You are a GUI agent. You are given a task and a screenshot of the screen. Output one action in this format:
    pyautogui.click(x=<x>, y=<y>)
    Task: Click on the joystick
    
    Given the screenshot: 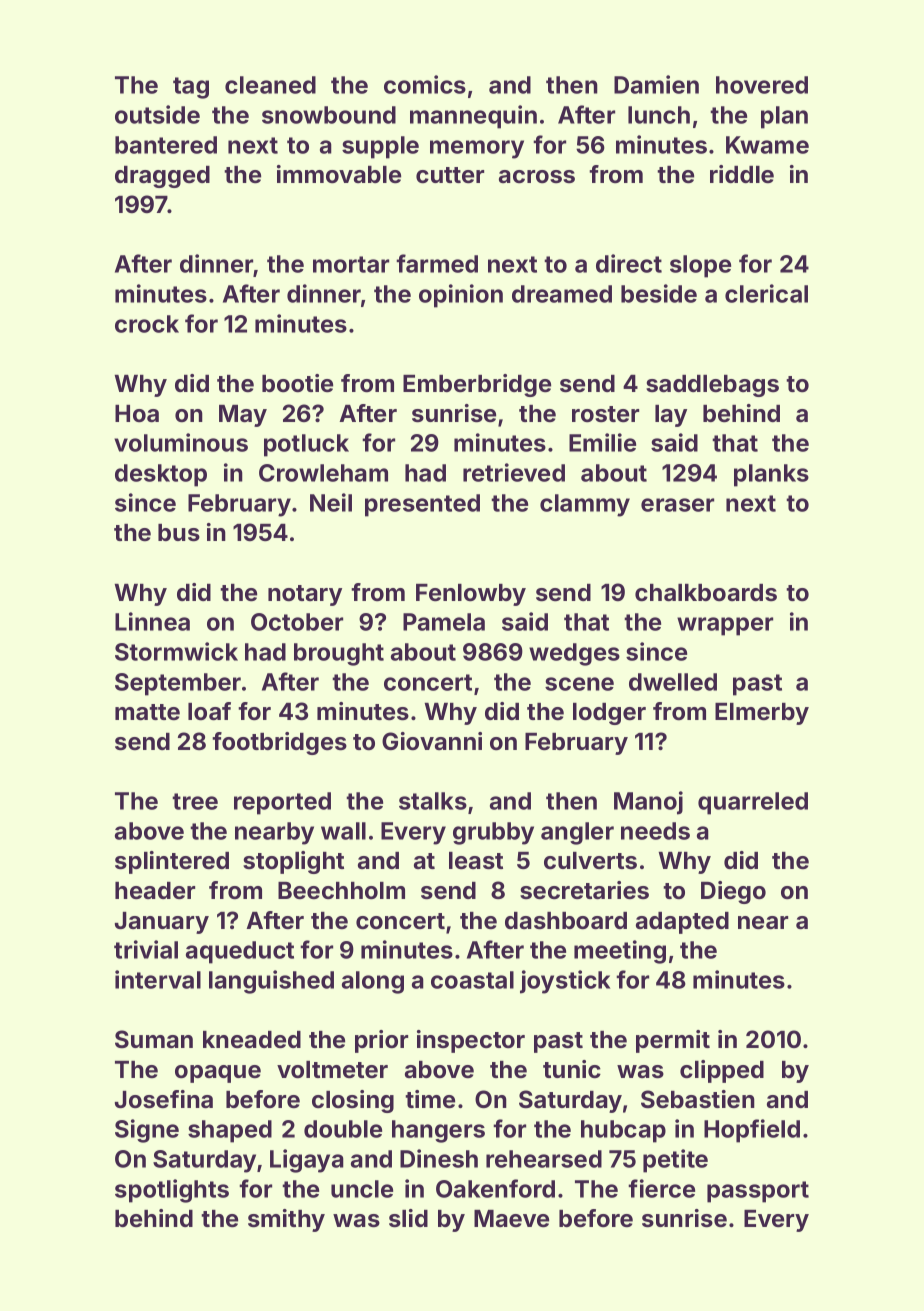 What is the action you would take?
    pyautogui.click(x=565, y=982)
